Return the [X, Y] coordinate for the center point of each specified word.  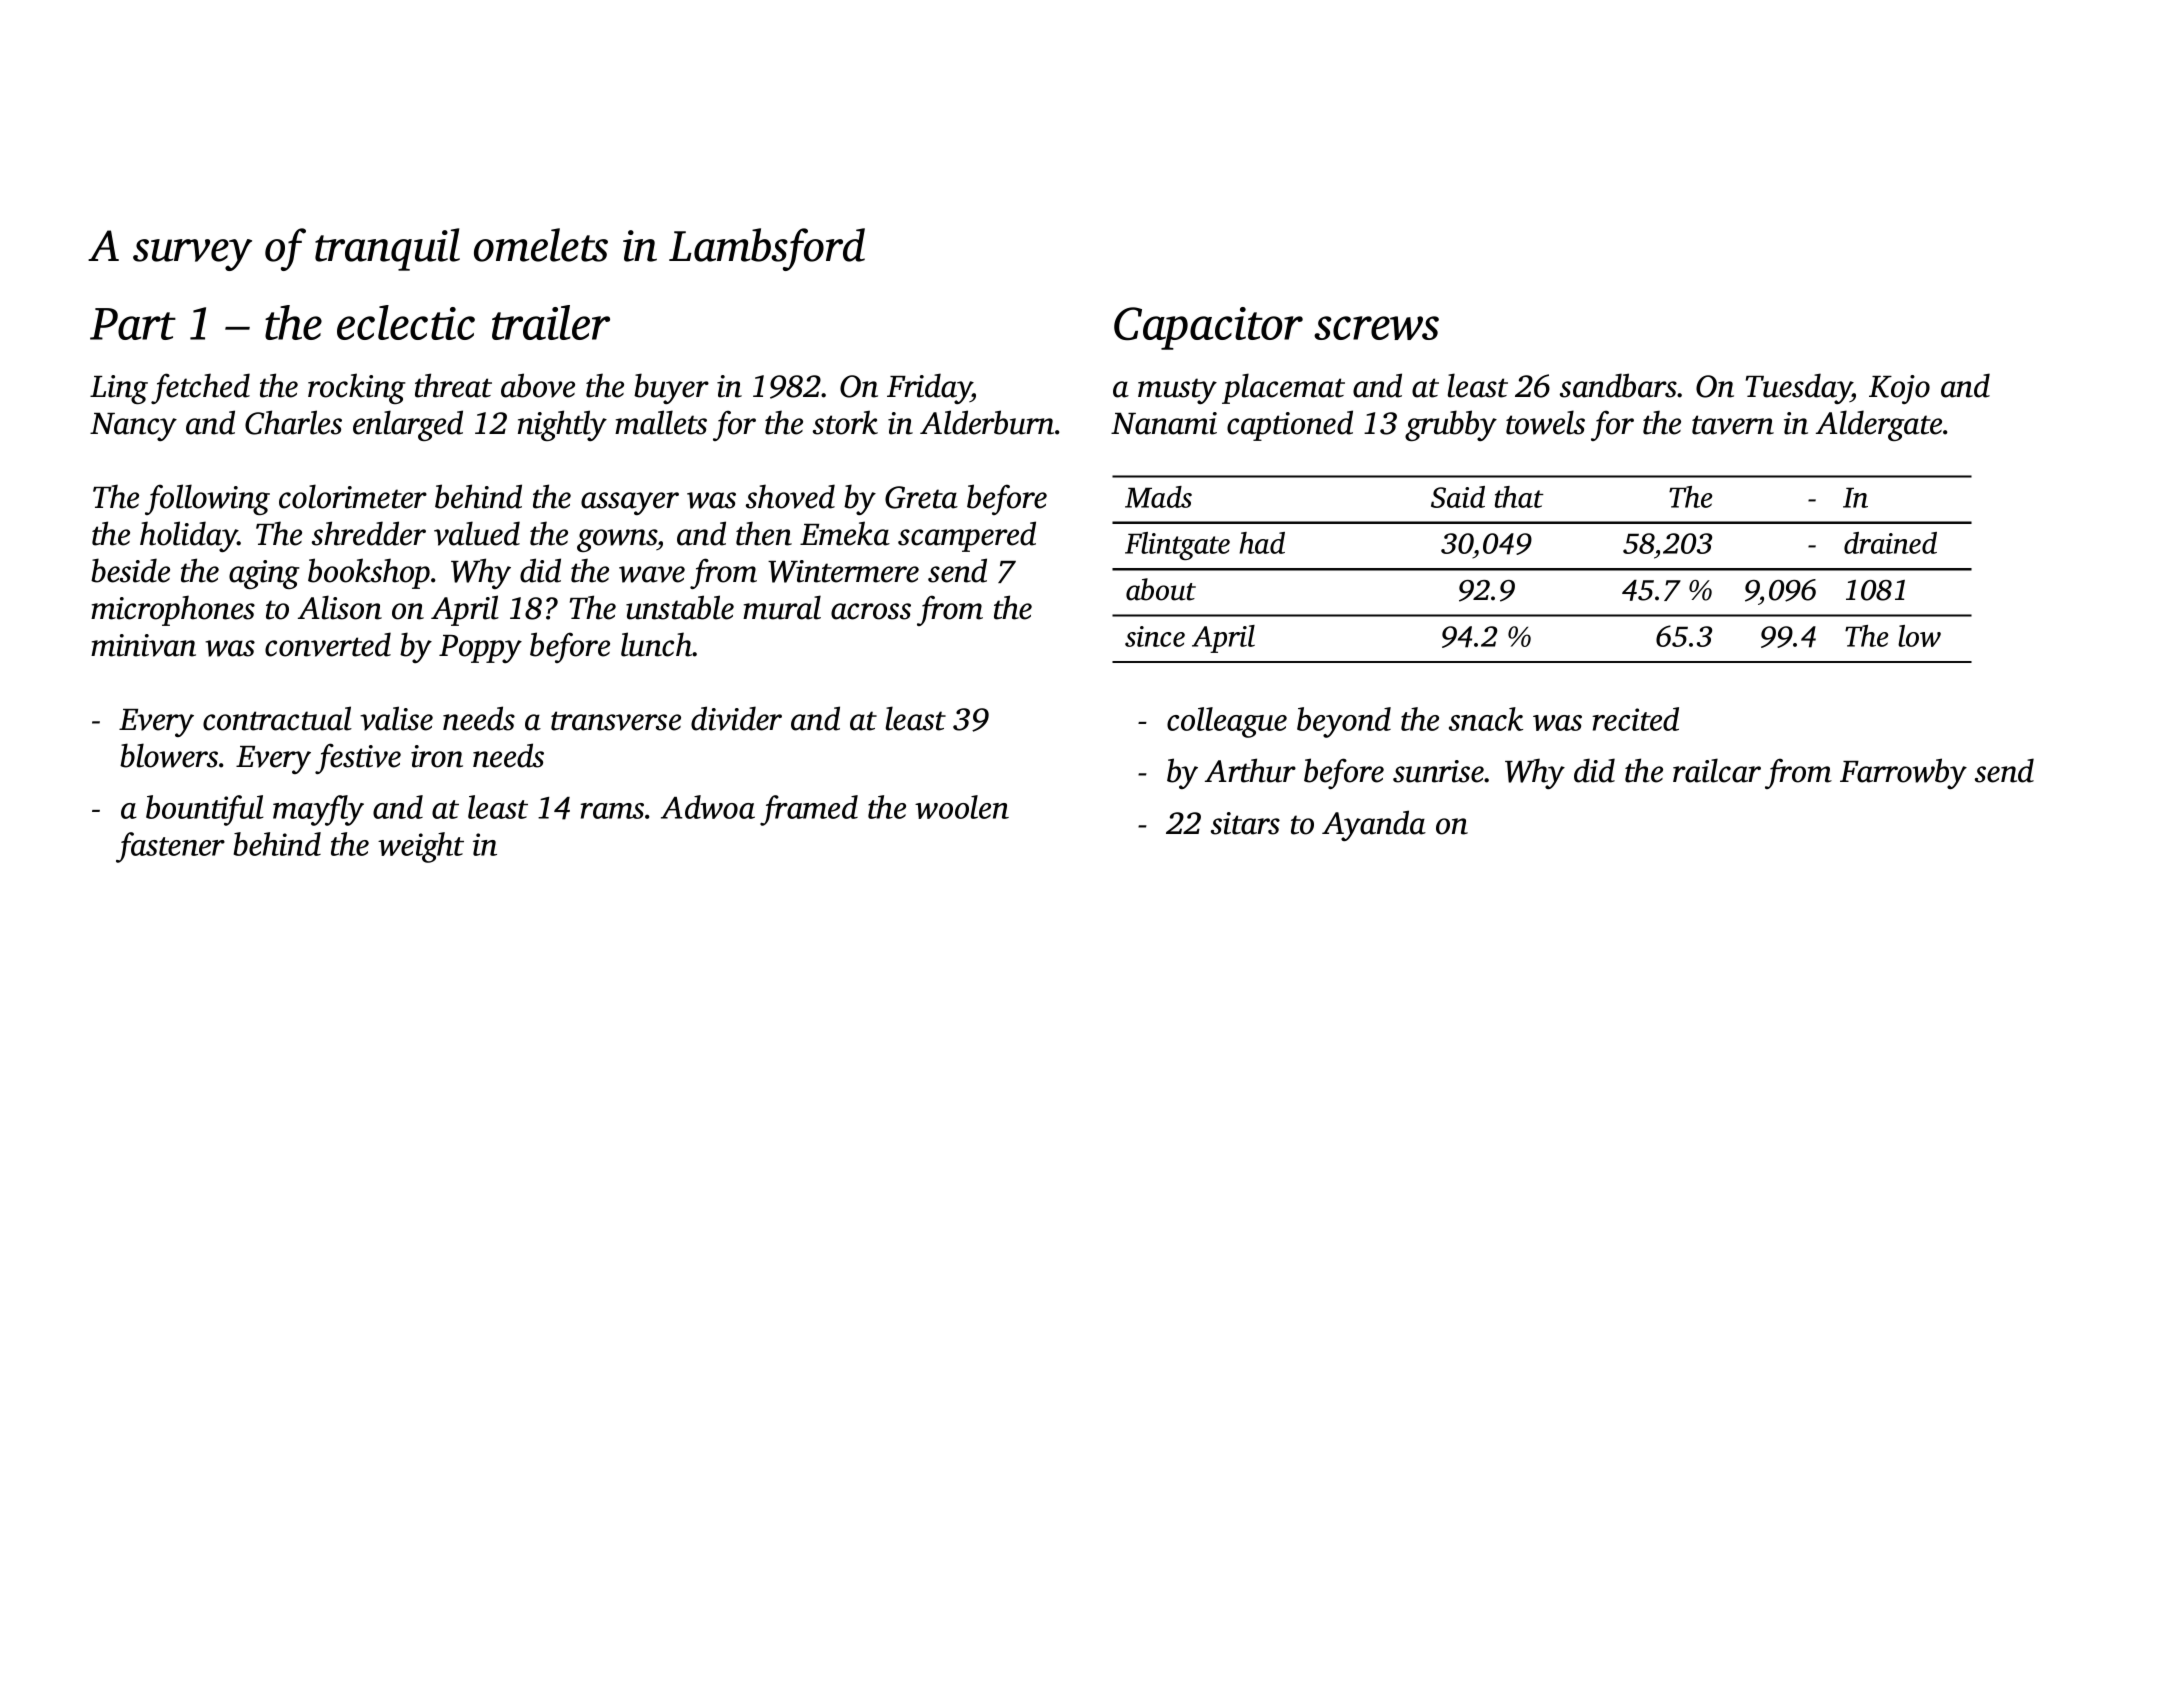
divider [736, 718]
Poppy [480, 649]
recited [1635, 719]
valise [396, 718]
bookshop [369, 573]
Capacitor [1208, 328]
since [1155, 636]
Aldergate [1879, 425]
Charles [293, 422]
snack [1486, 719]
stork [845, 422]
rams [612, 811]
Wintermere [843, 571]
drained [1890, 543]
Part [133, 324]
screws [1376, 328]
